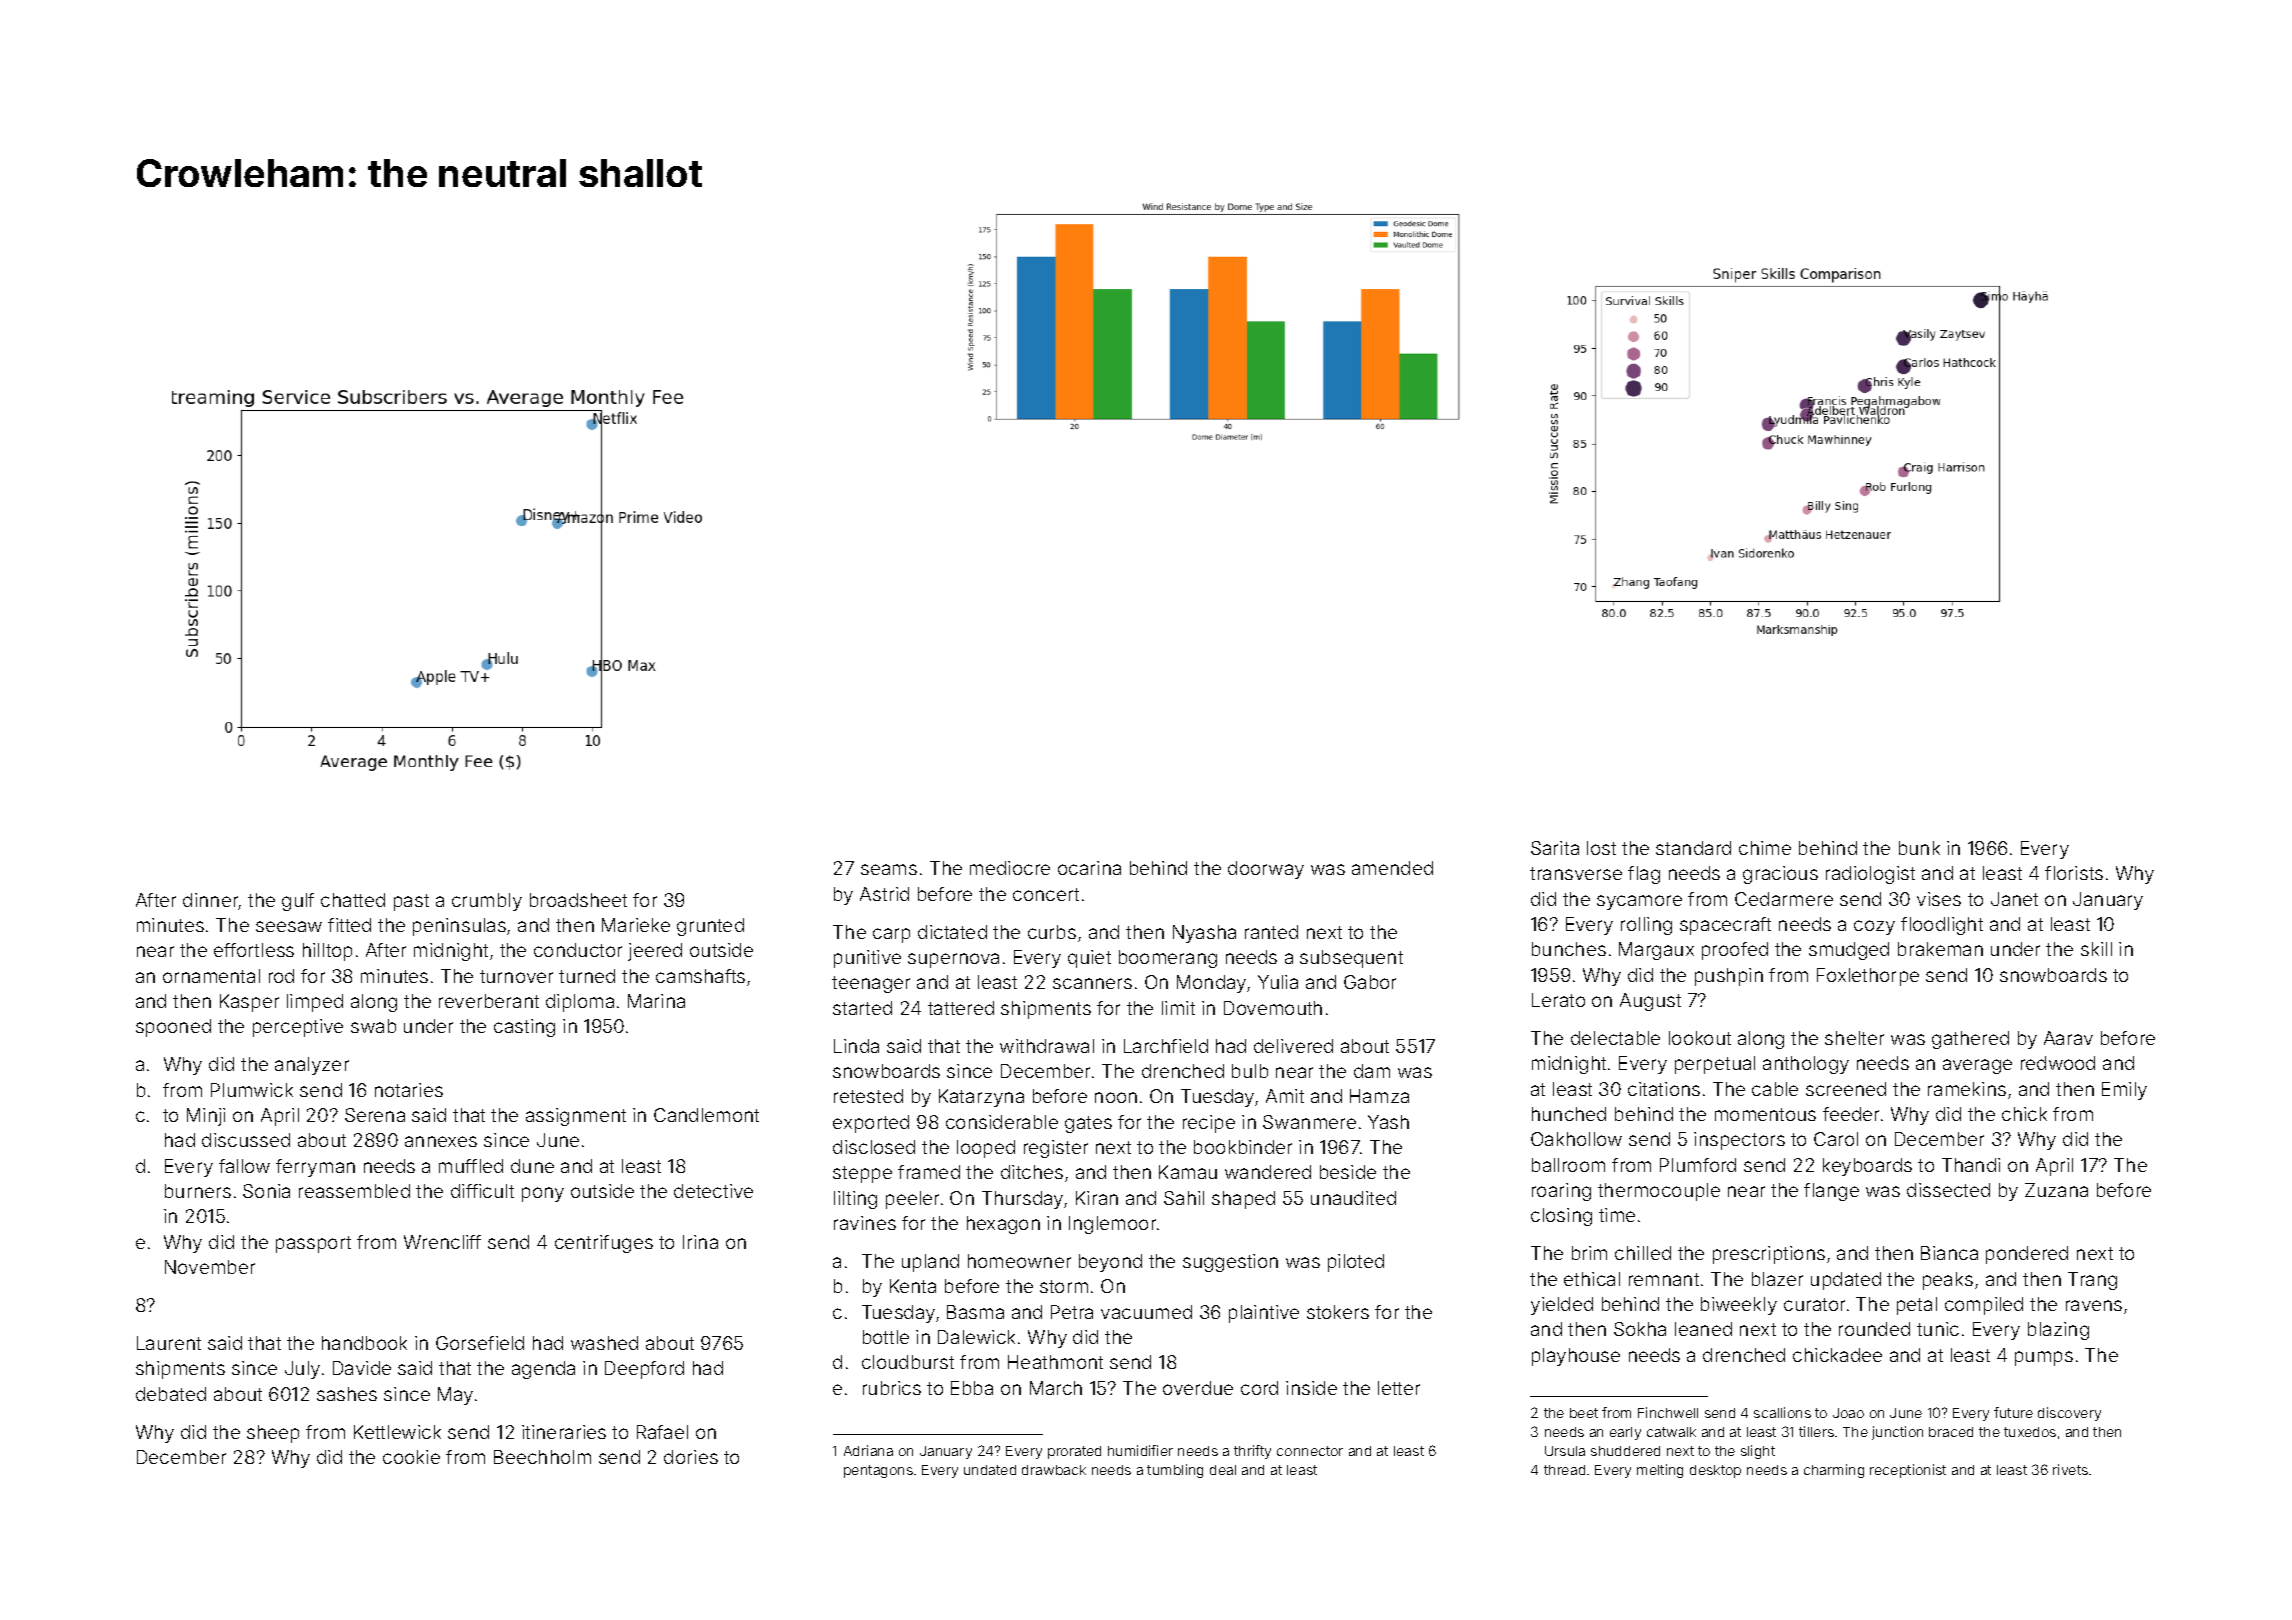 The width and height of the screenshot is (2292, 1620). I want to click on brakeman, so click(1940, 949).
